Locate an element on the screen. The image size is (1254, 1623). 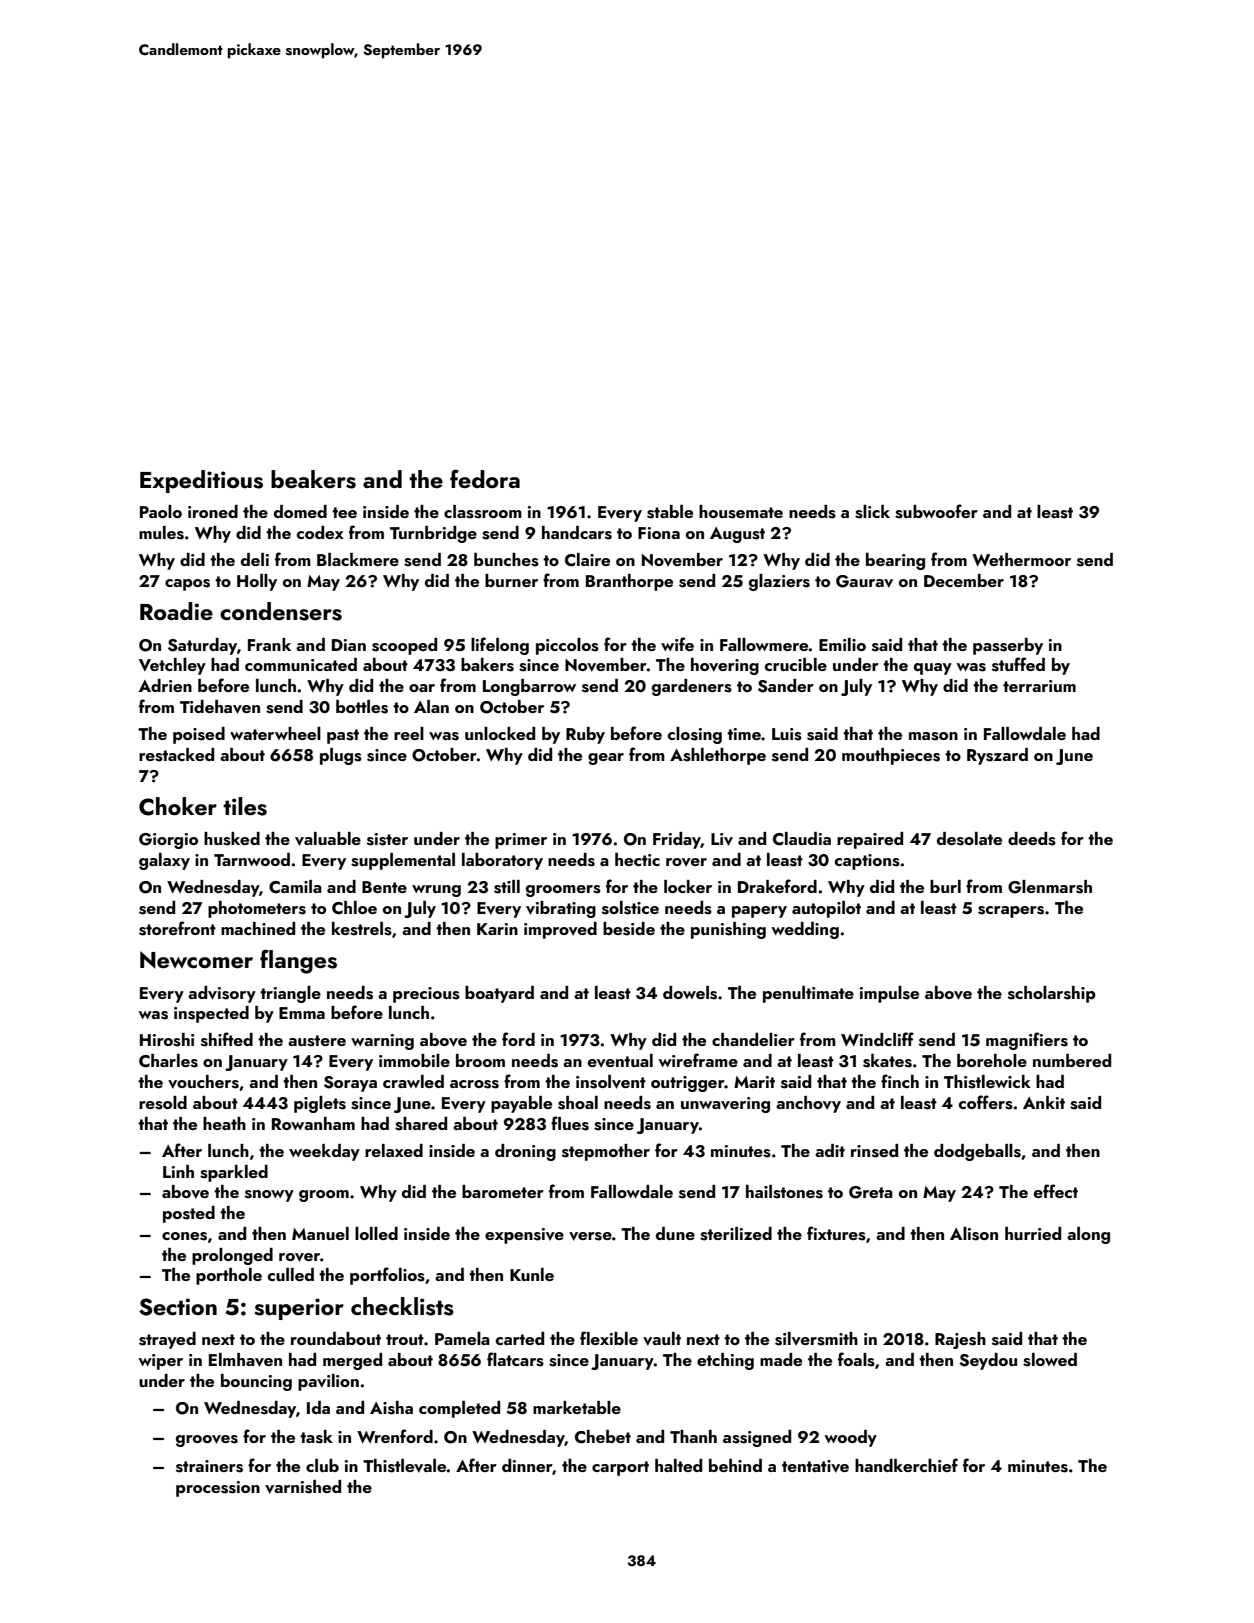
husked is located at coordinates (232, 839).
